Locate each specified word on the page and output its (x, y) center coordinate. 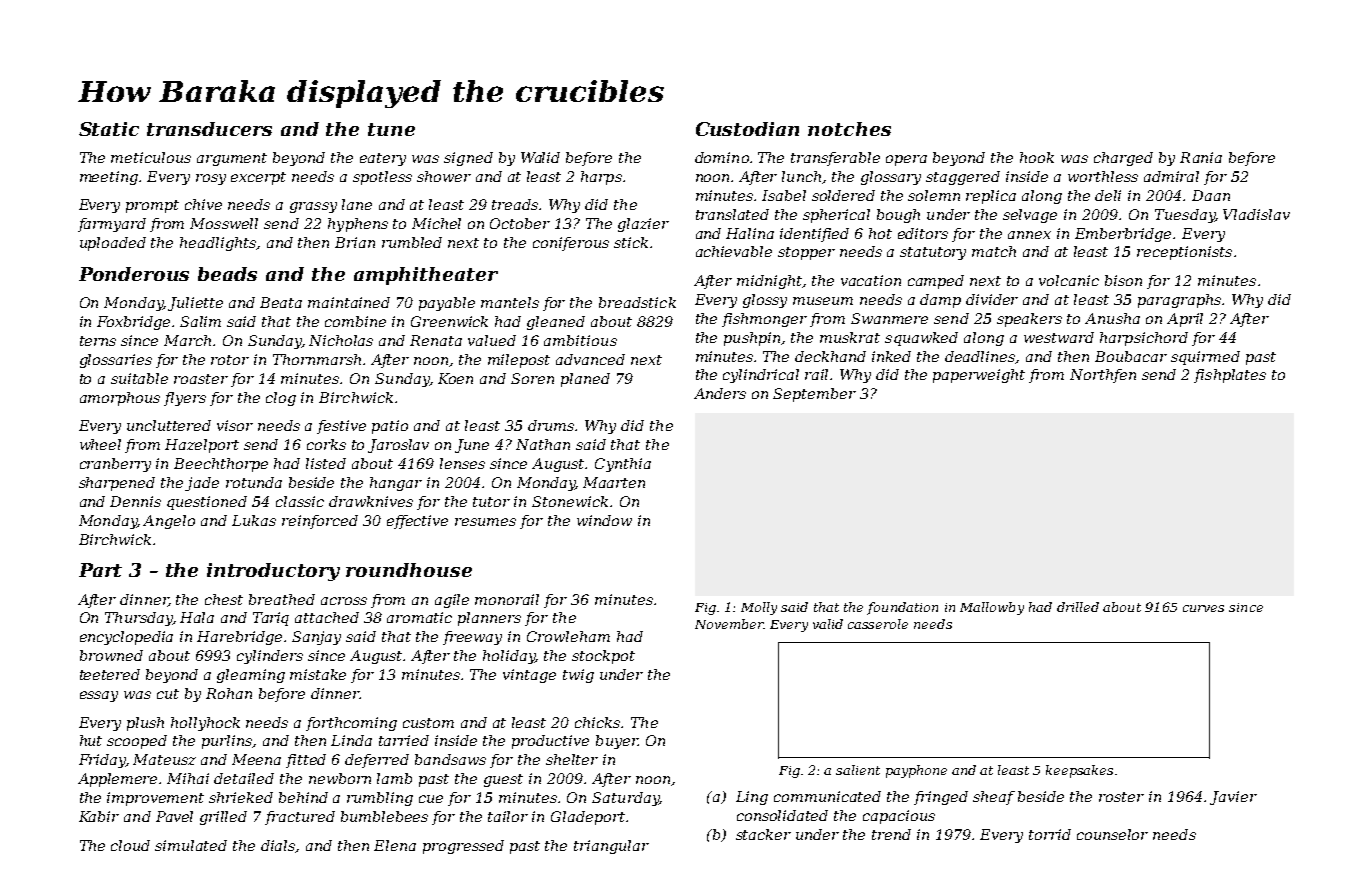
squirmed (1205, 358)
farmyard (112, 225)
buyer (617, 742)
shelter (572, 759)
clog (281, 399)
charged (1123, 159)
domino (722, 157)
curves (1203, 608)
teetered (110, 674)
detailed (244, 778)
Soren (532, 378)
